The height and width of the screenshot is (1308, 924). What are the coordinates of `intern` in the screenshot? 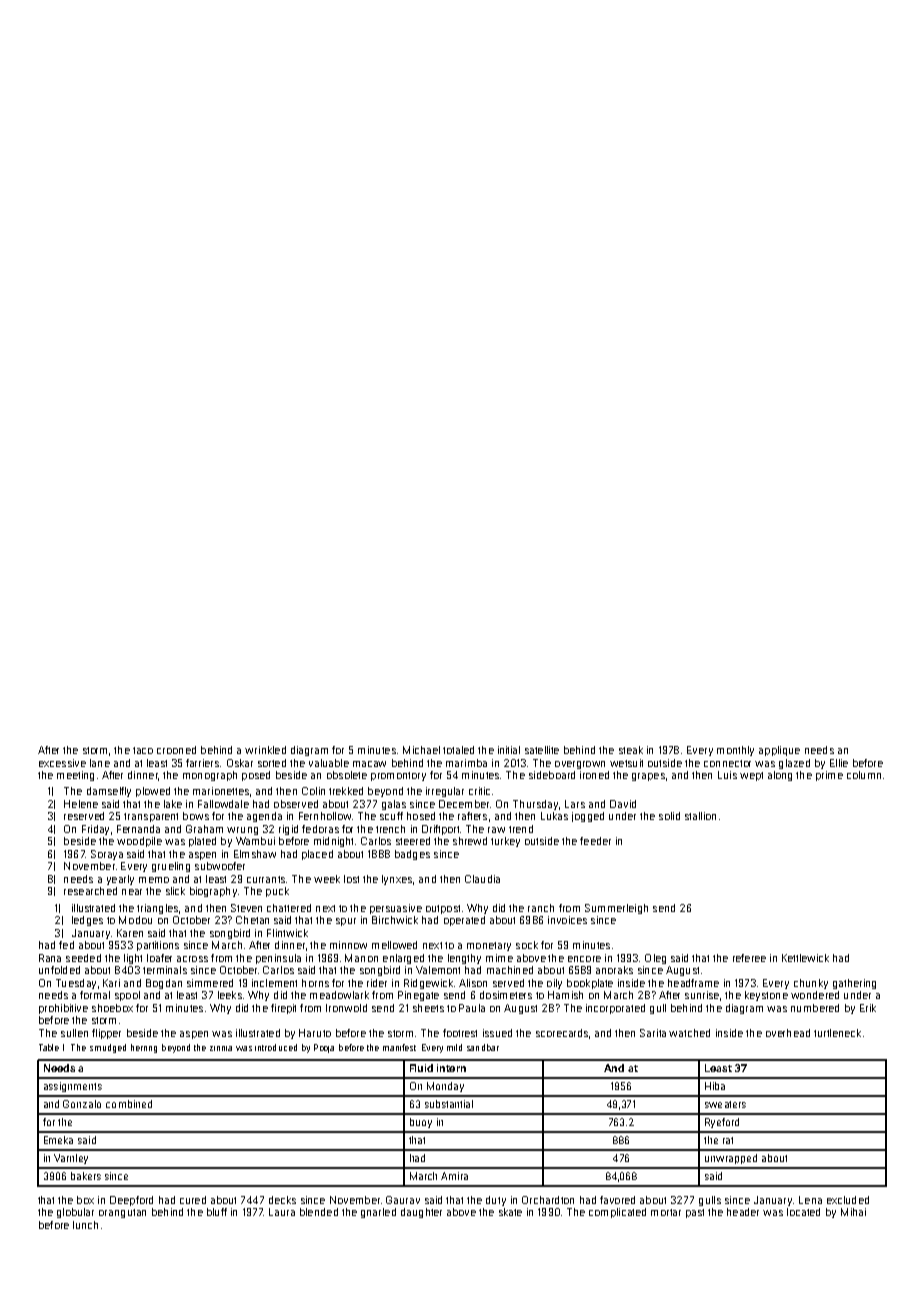 It's located at (451, 1068).
